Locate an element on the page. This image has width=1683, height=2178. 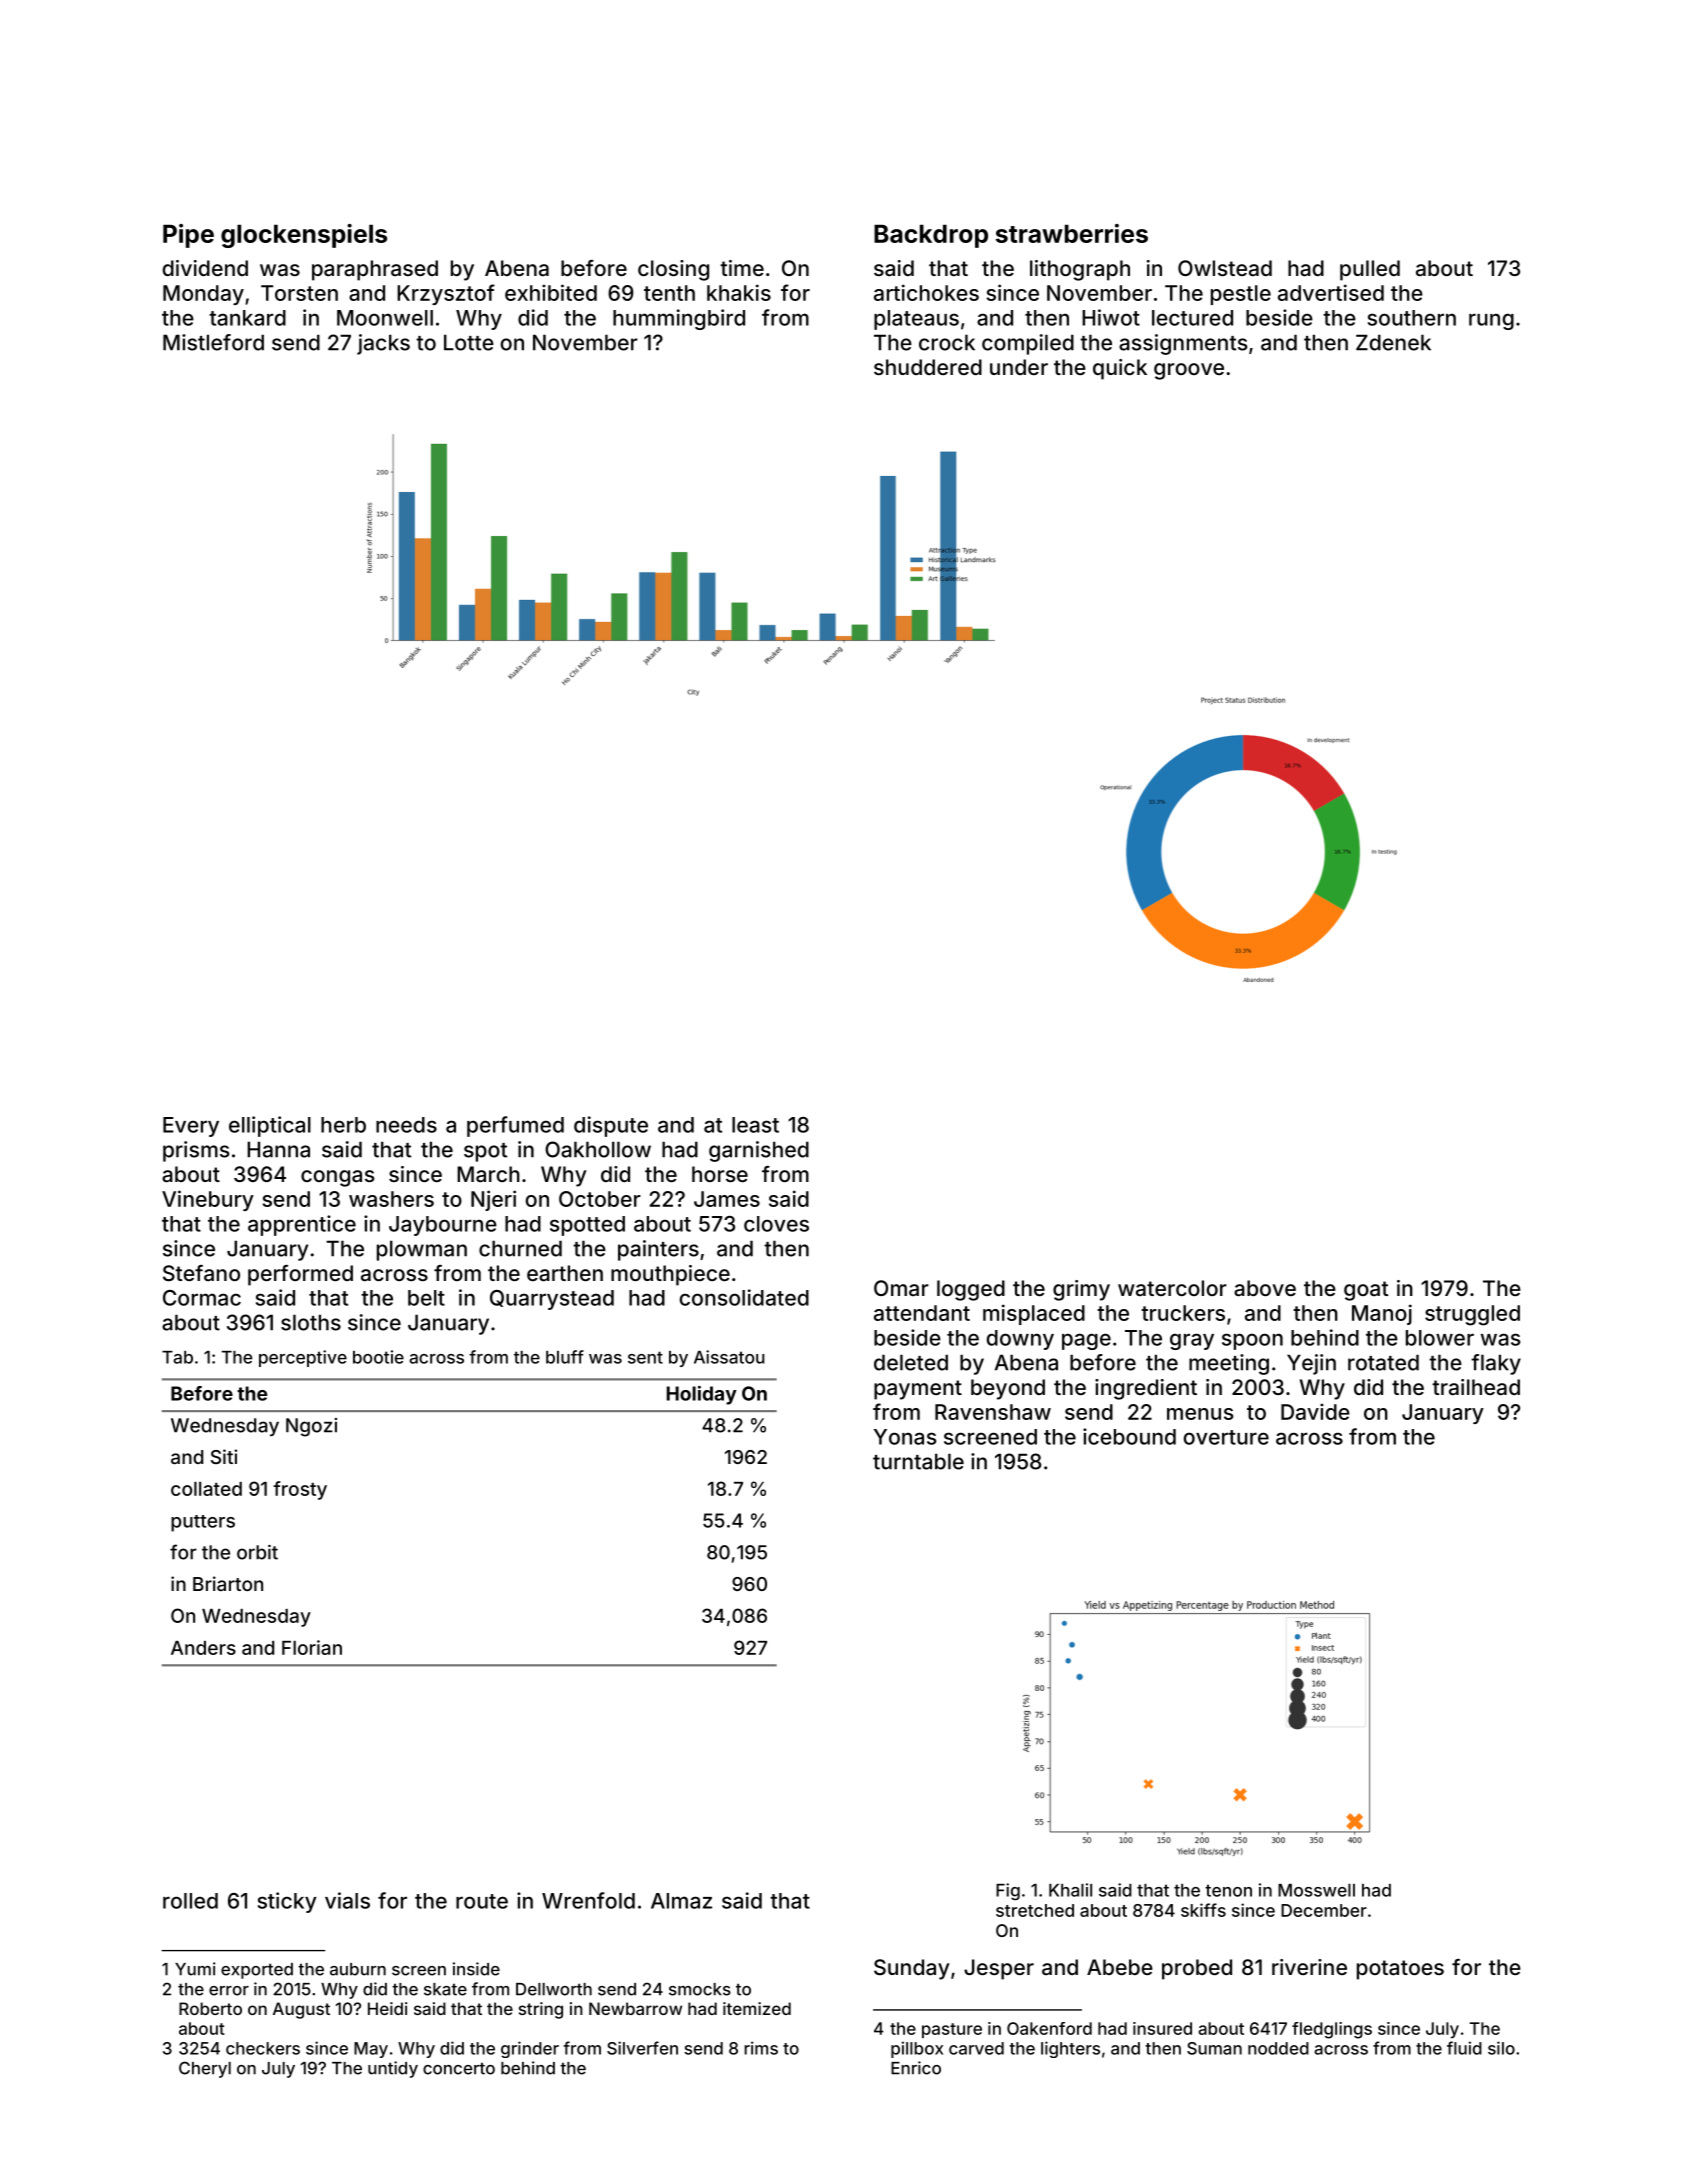
Zdenek is located at coordinates (1393, 342).
